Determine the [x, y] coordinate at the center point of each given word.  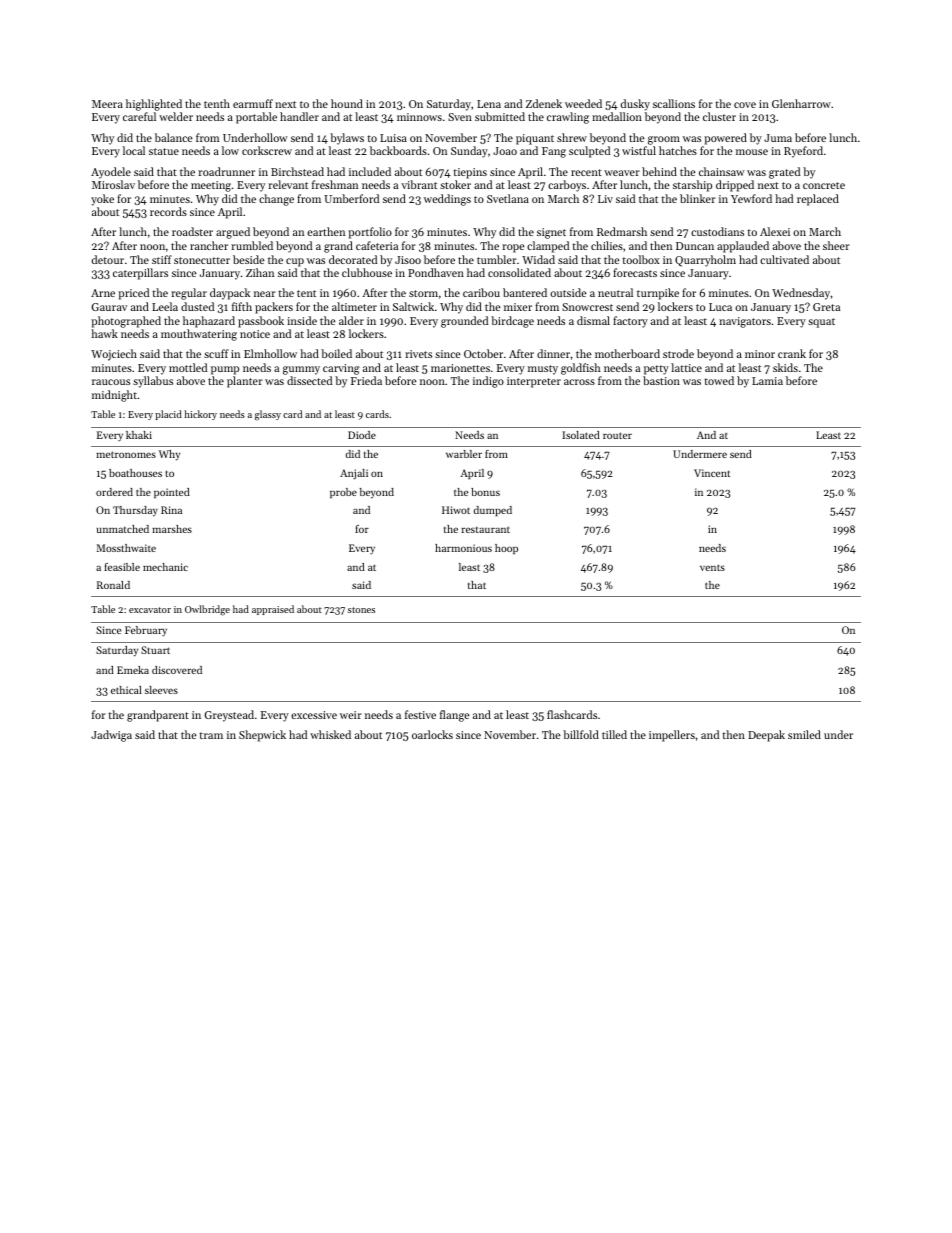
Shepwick [262, 736]
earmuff [253, 103]
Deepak [766, 736]
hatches [678, 150]
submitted [500, 116]
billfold [581, 734]
